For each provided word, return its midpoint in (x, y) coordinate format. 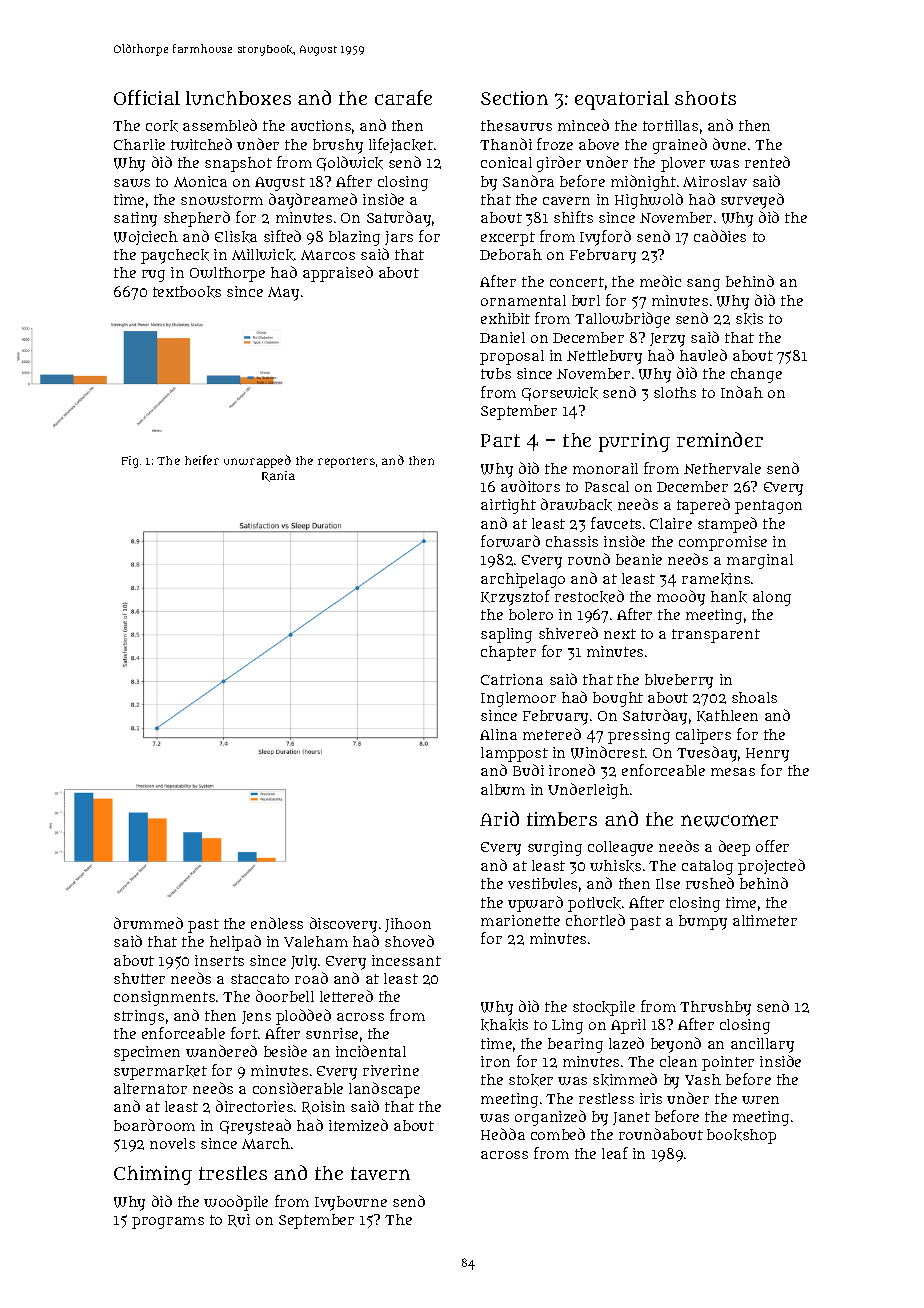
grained (680, 146)
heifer (202, 460)
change (756, 375)
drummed (148, 923)
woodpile (236, 1203)
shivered (568, 633)
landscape (384, 1090)
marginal (760, 561)
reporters (346, 462)
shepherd (197, 219)
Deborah (511, 254)
